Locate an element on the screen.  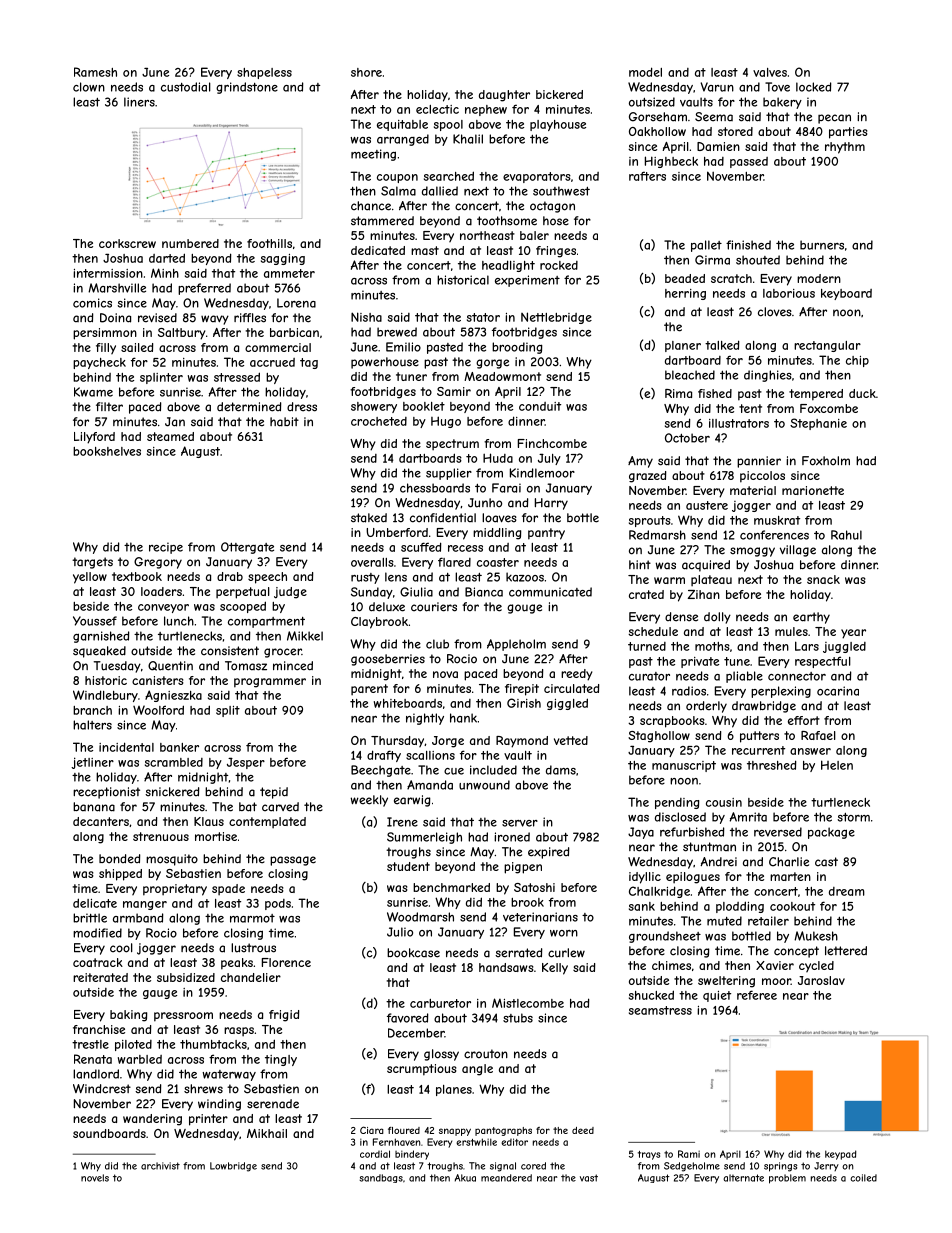
darted is located at coordinates (167, 258).
